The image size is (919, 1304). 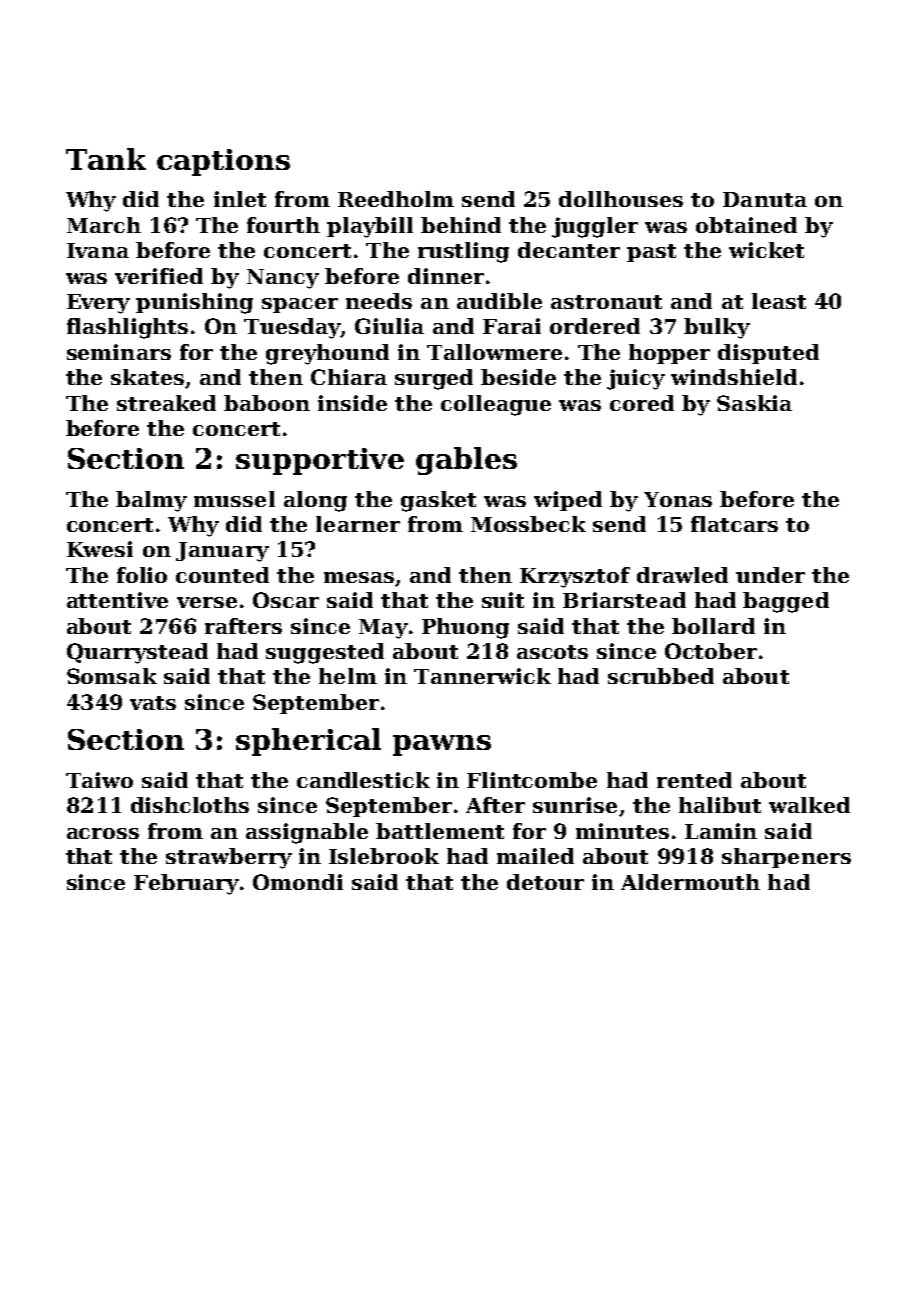 I want to click on May, so click(x=383, y=629).
